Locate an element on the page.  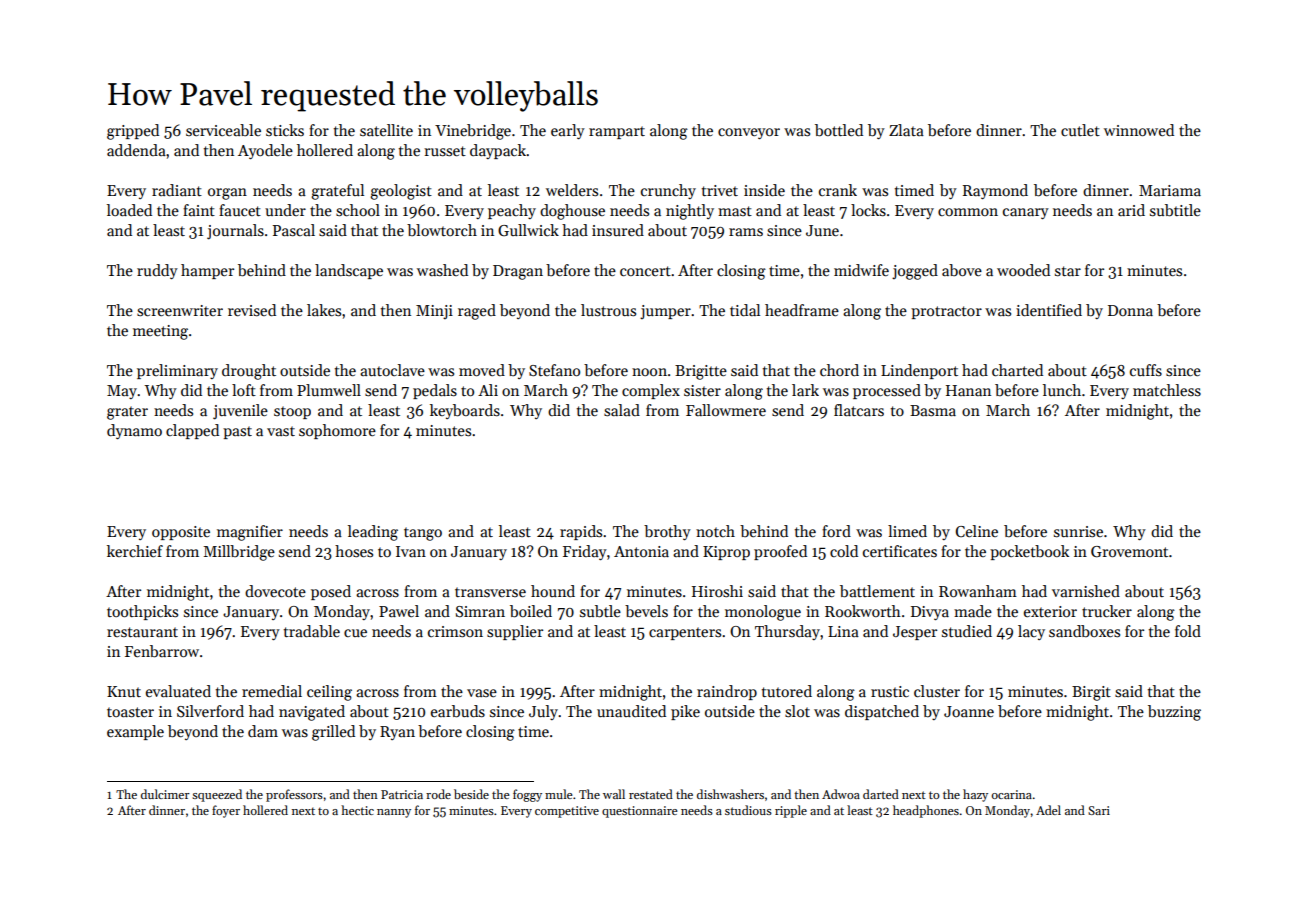
varnished is located at coordinates (1086, 591).
